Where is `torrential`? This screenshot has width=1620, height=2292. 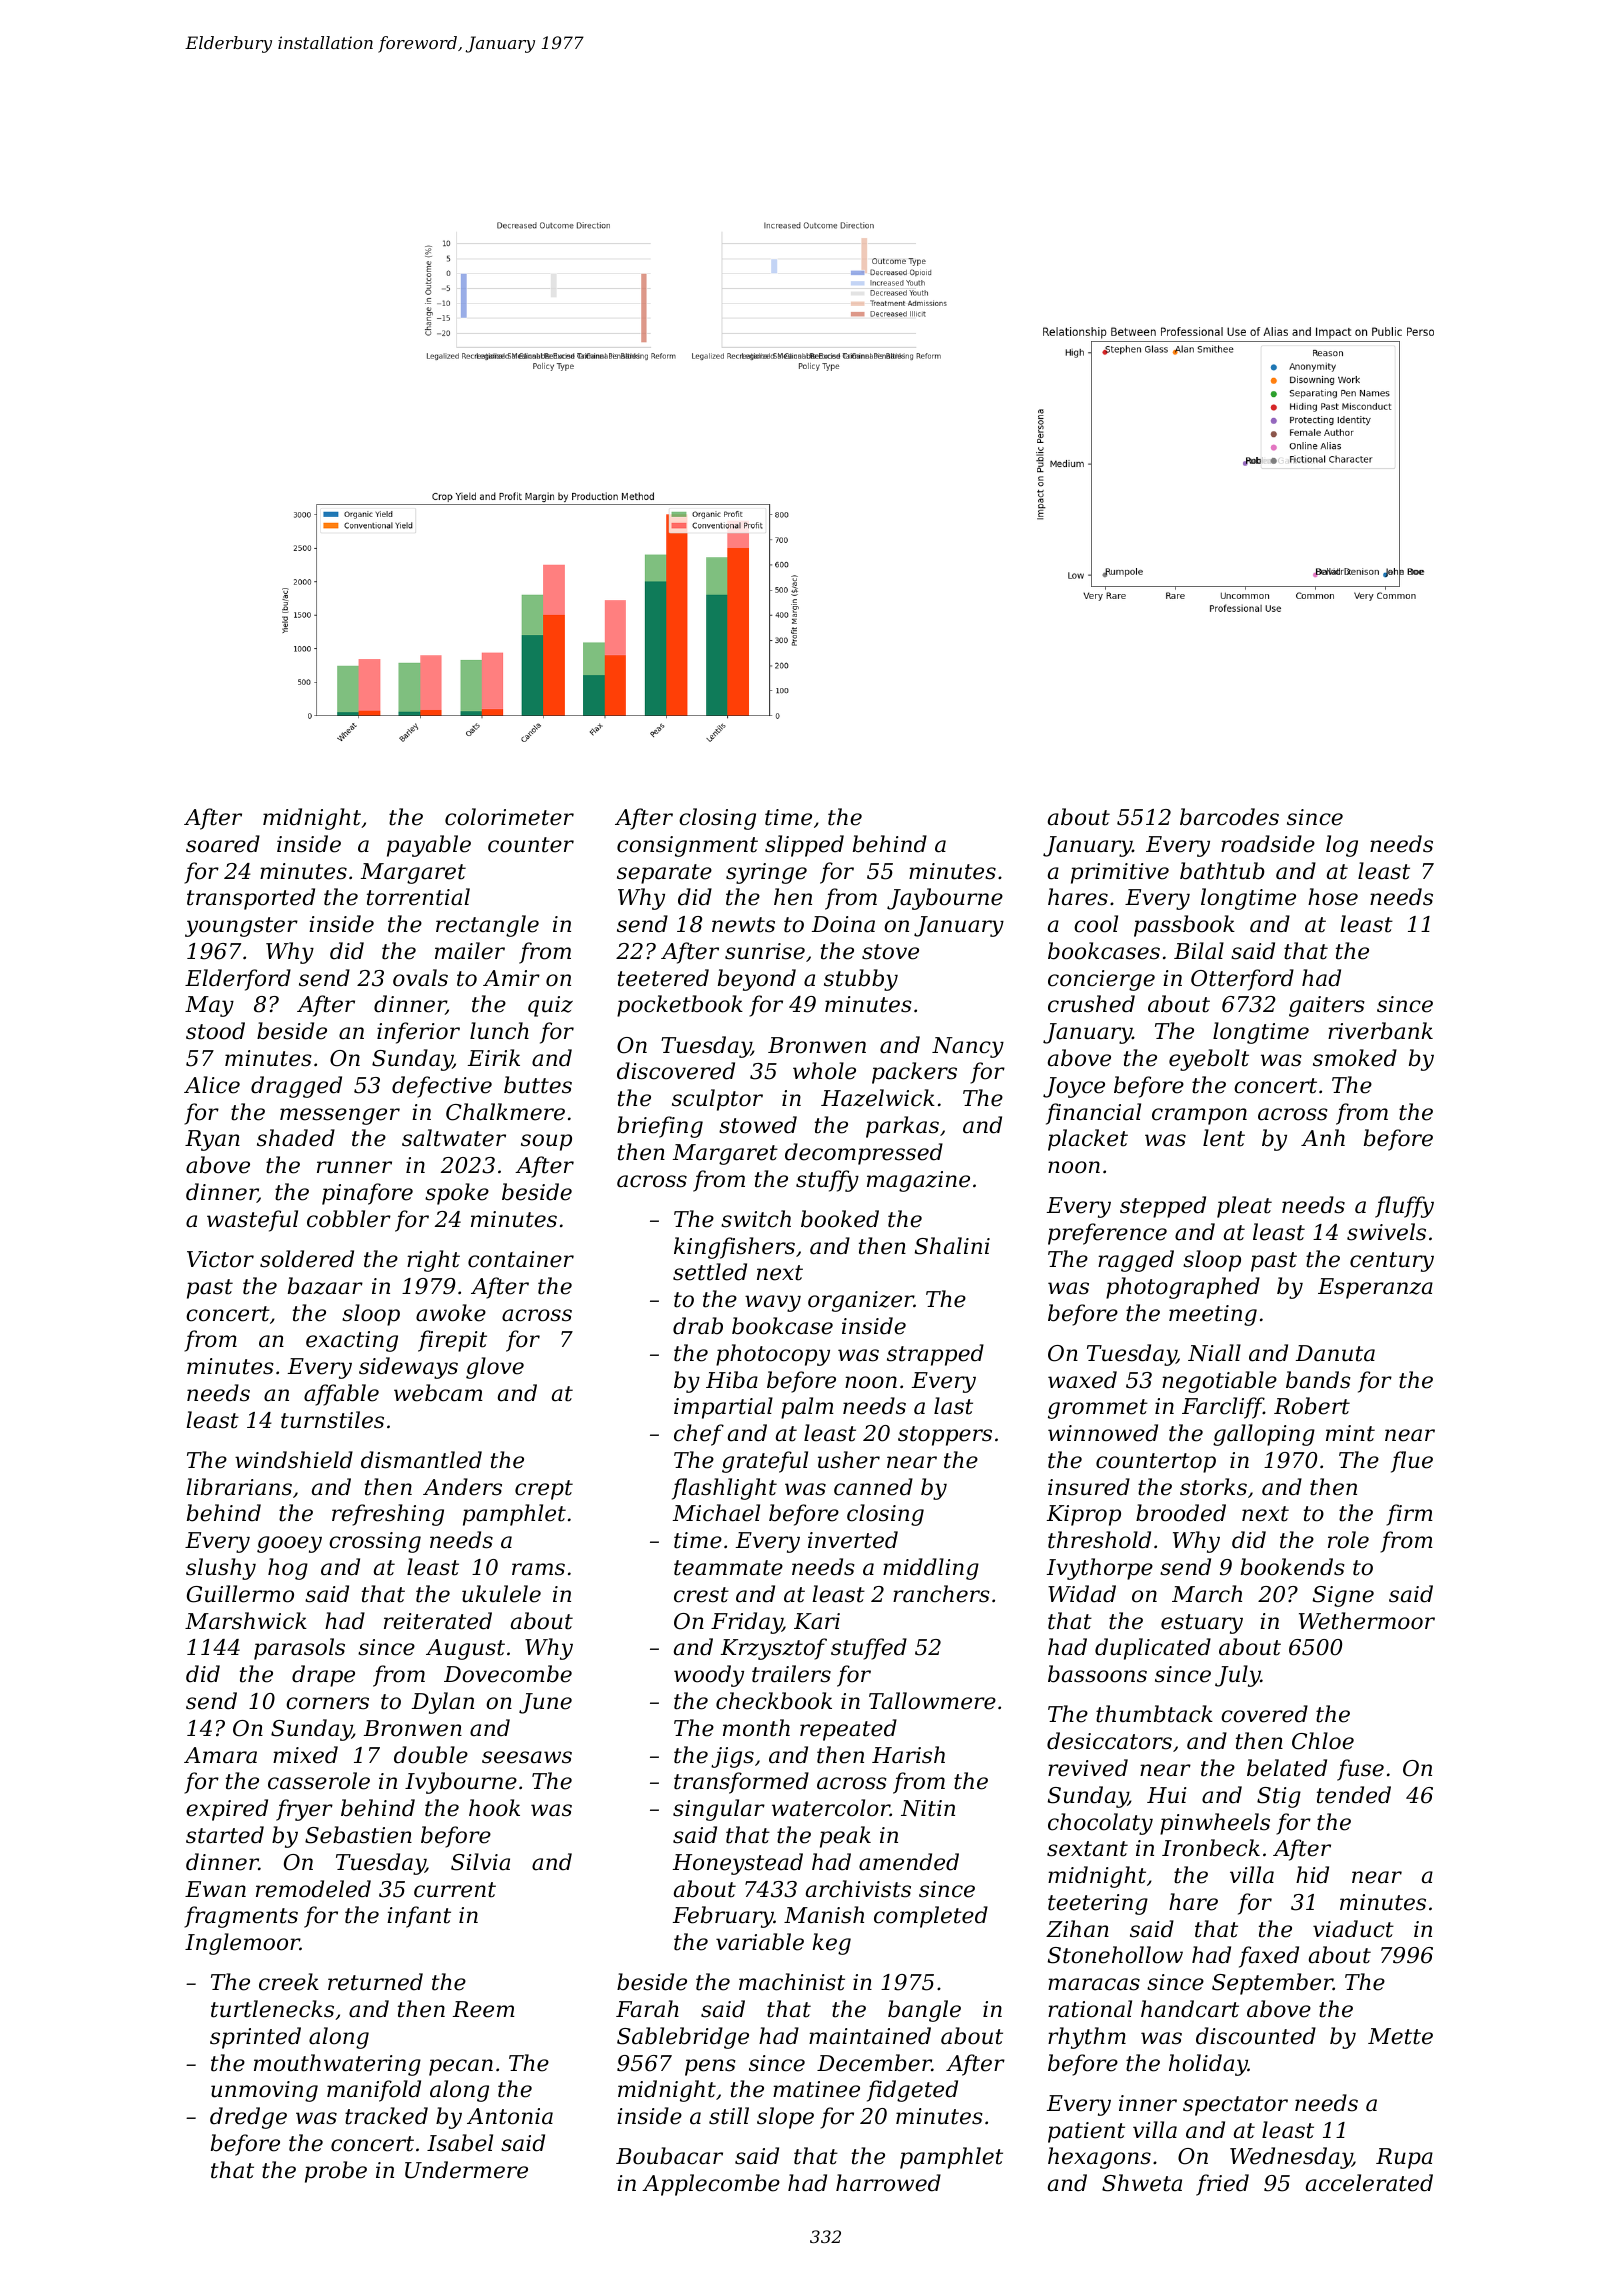
torrential is located at coordinates (418, 897).
